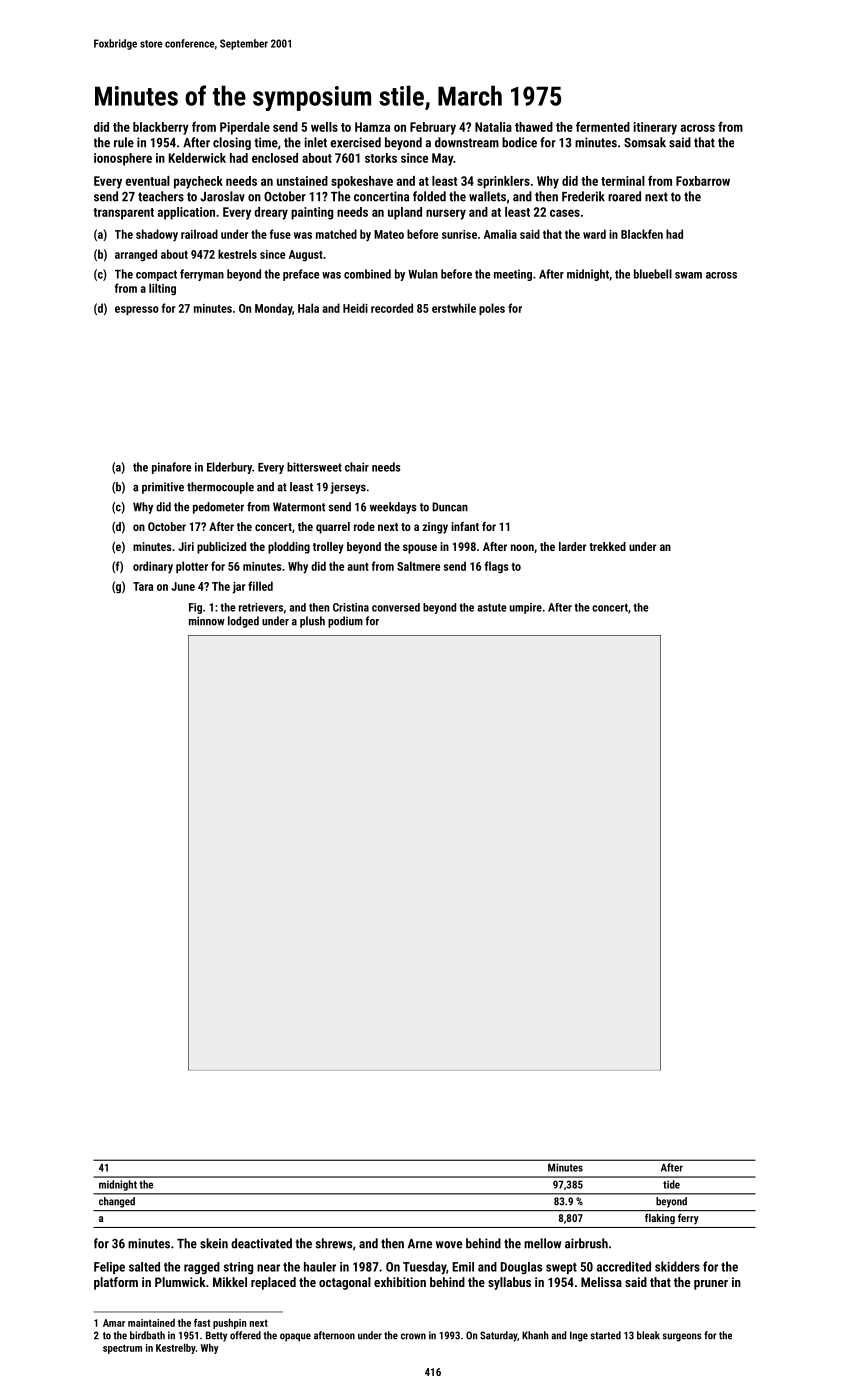  I want to click on sprinklers, so click(503, 182).
